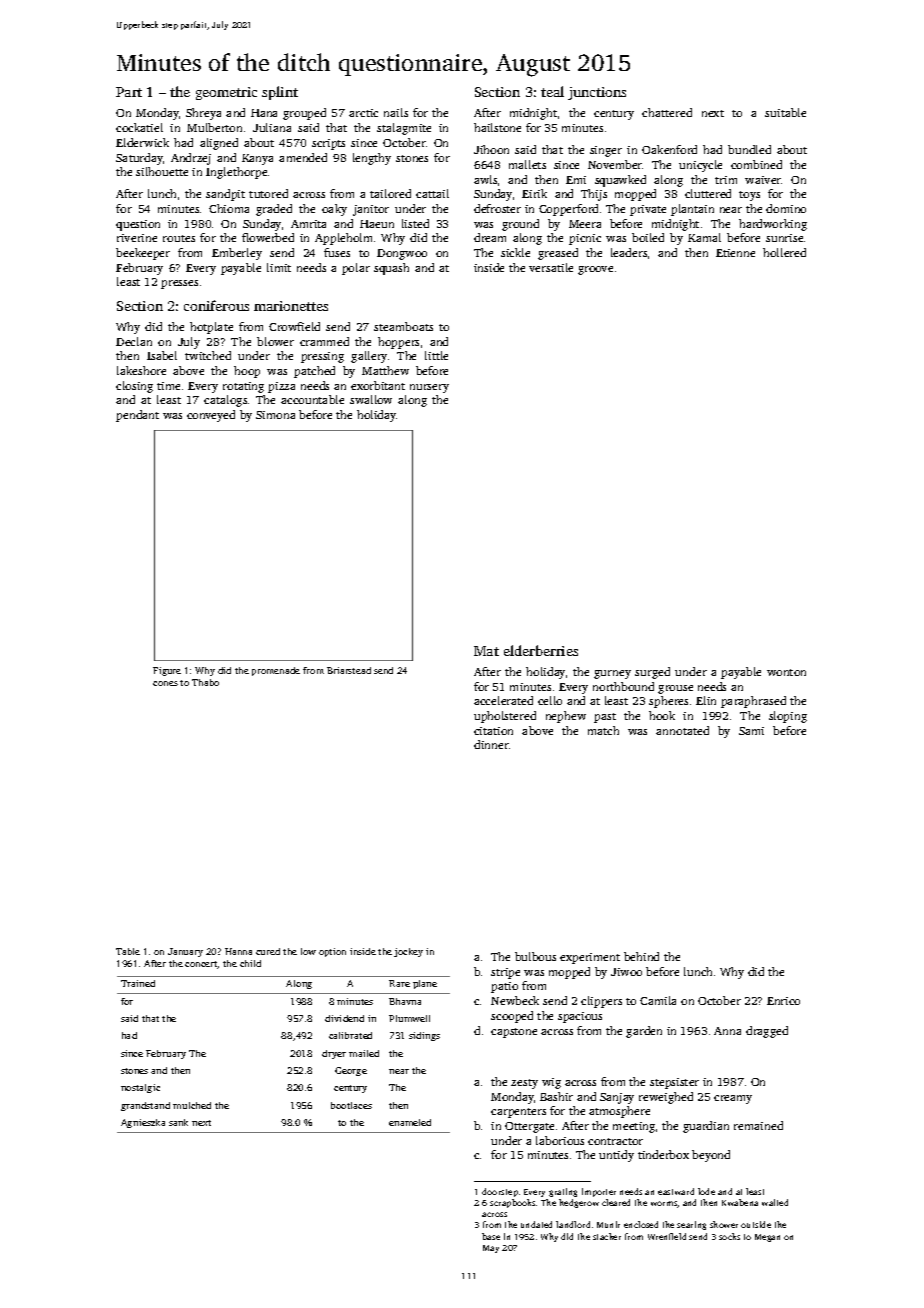 This document has height=1308, width=924. Describe the element at coordinates (129, 92) in the document. I see `Part` at that location.
